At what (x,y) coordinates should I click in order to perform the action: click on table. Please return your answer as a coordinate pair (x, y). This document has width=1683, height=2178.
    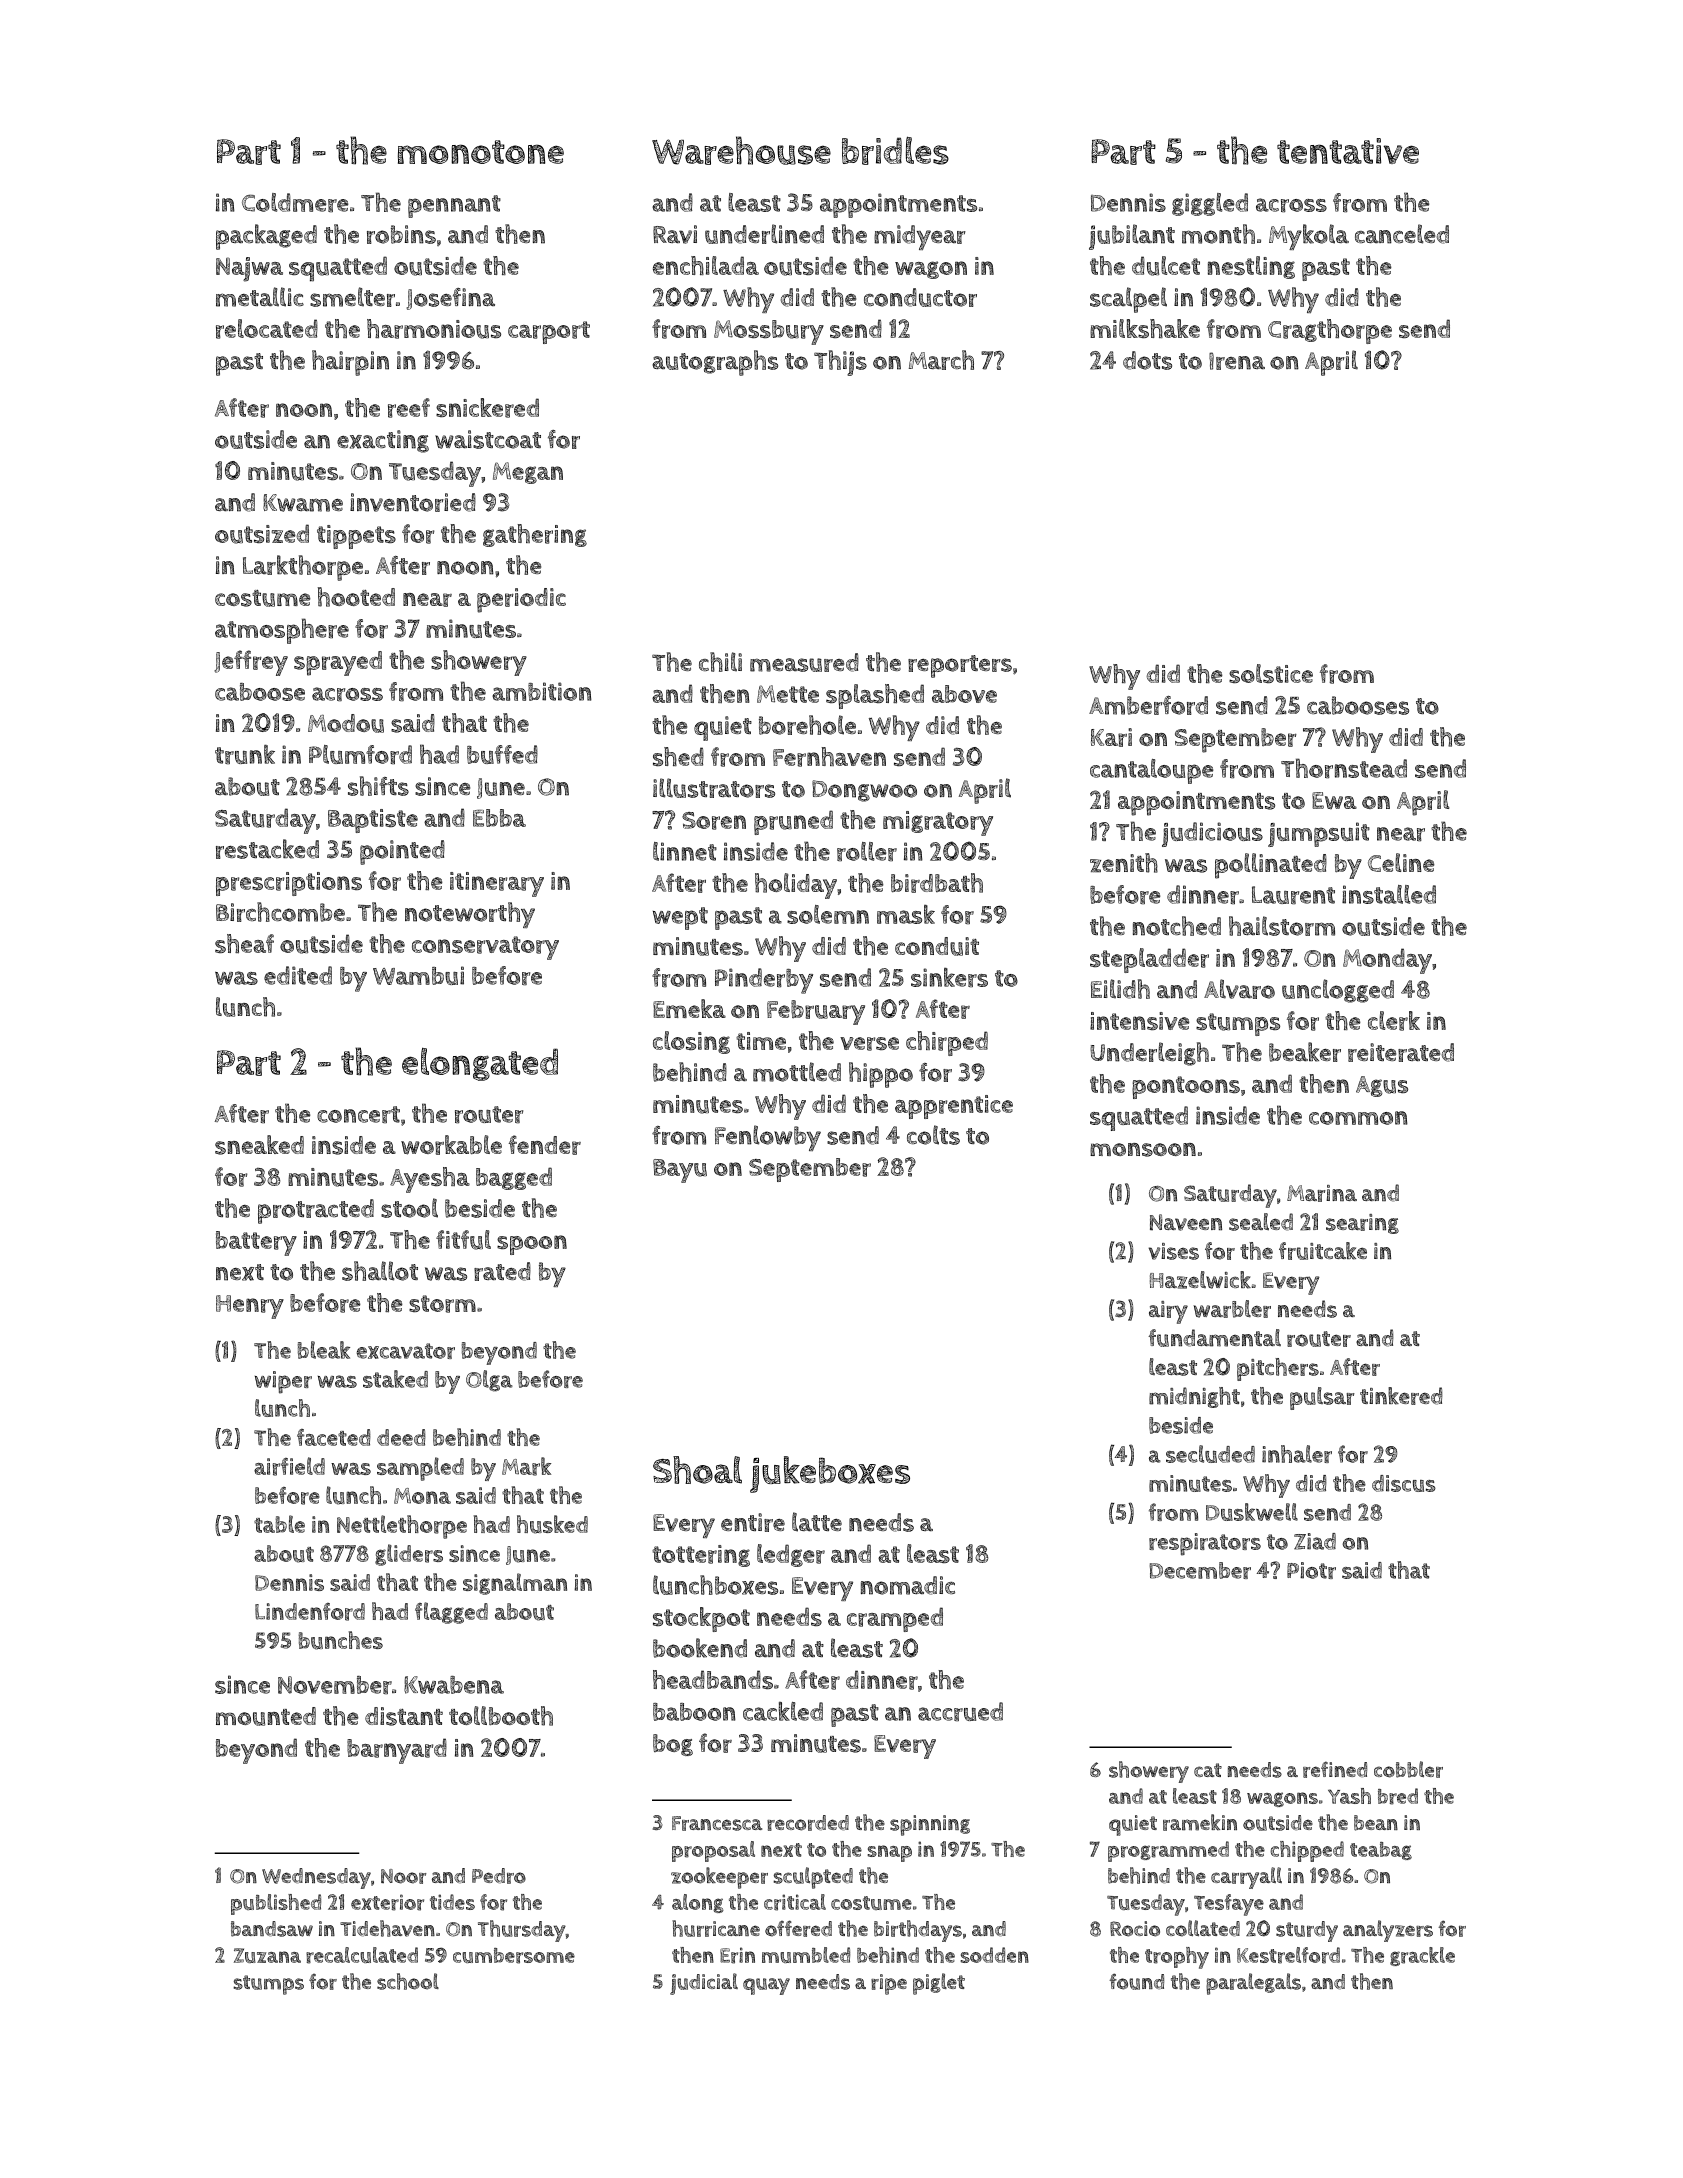
    Looking at the image, I should click on (279, 1524).
